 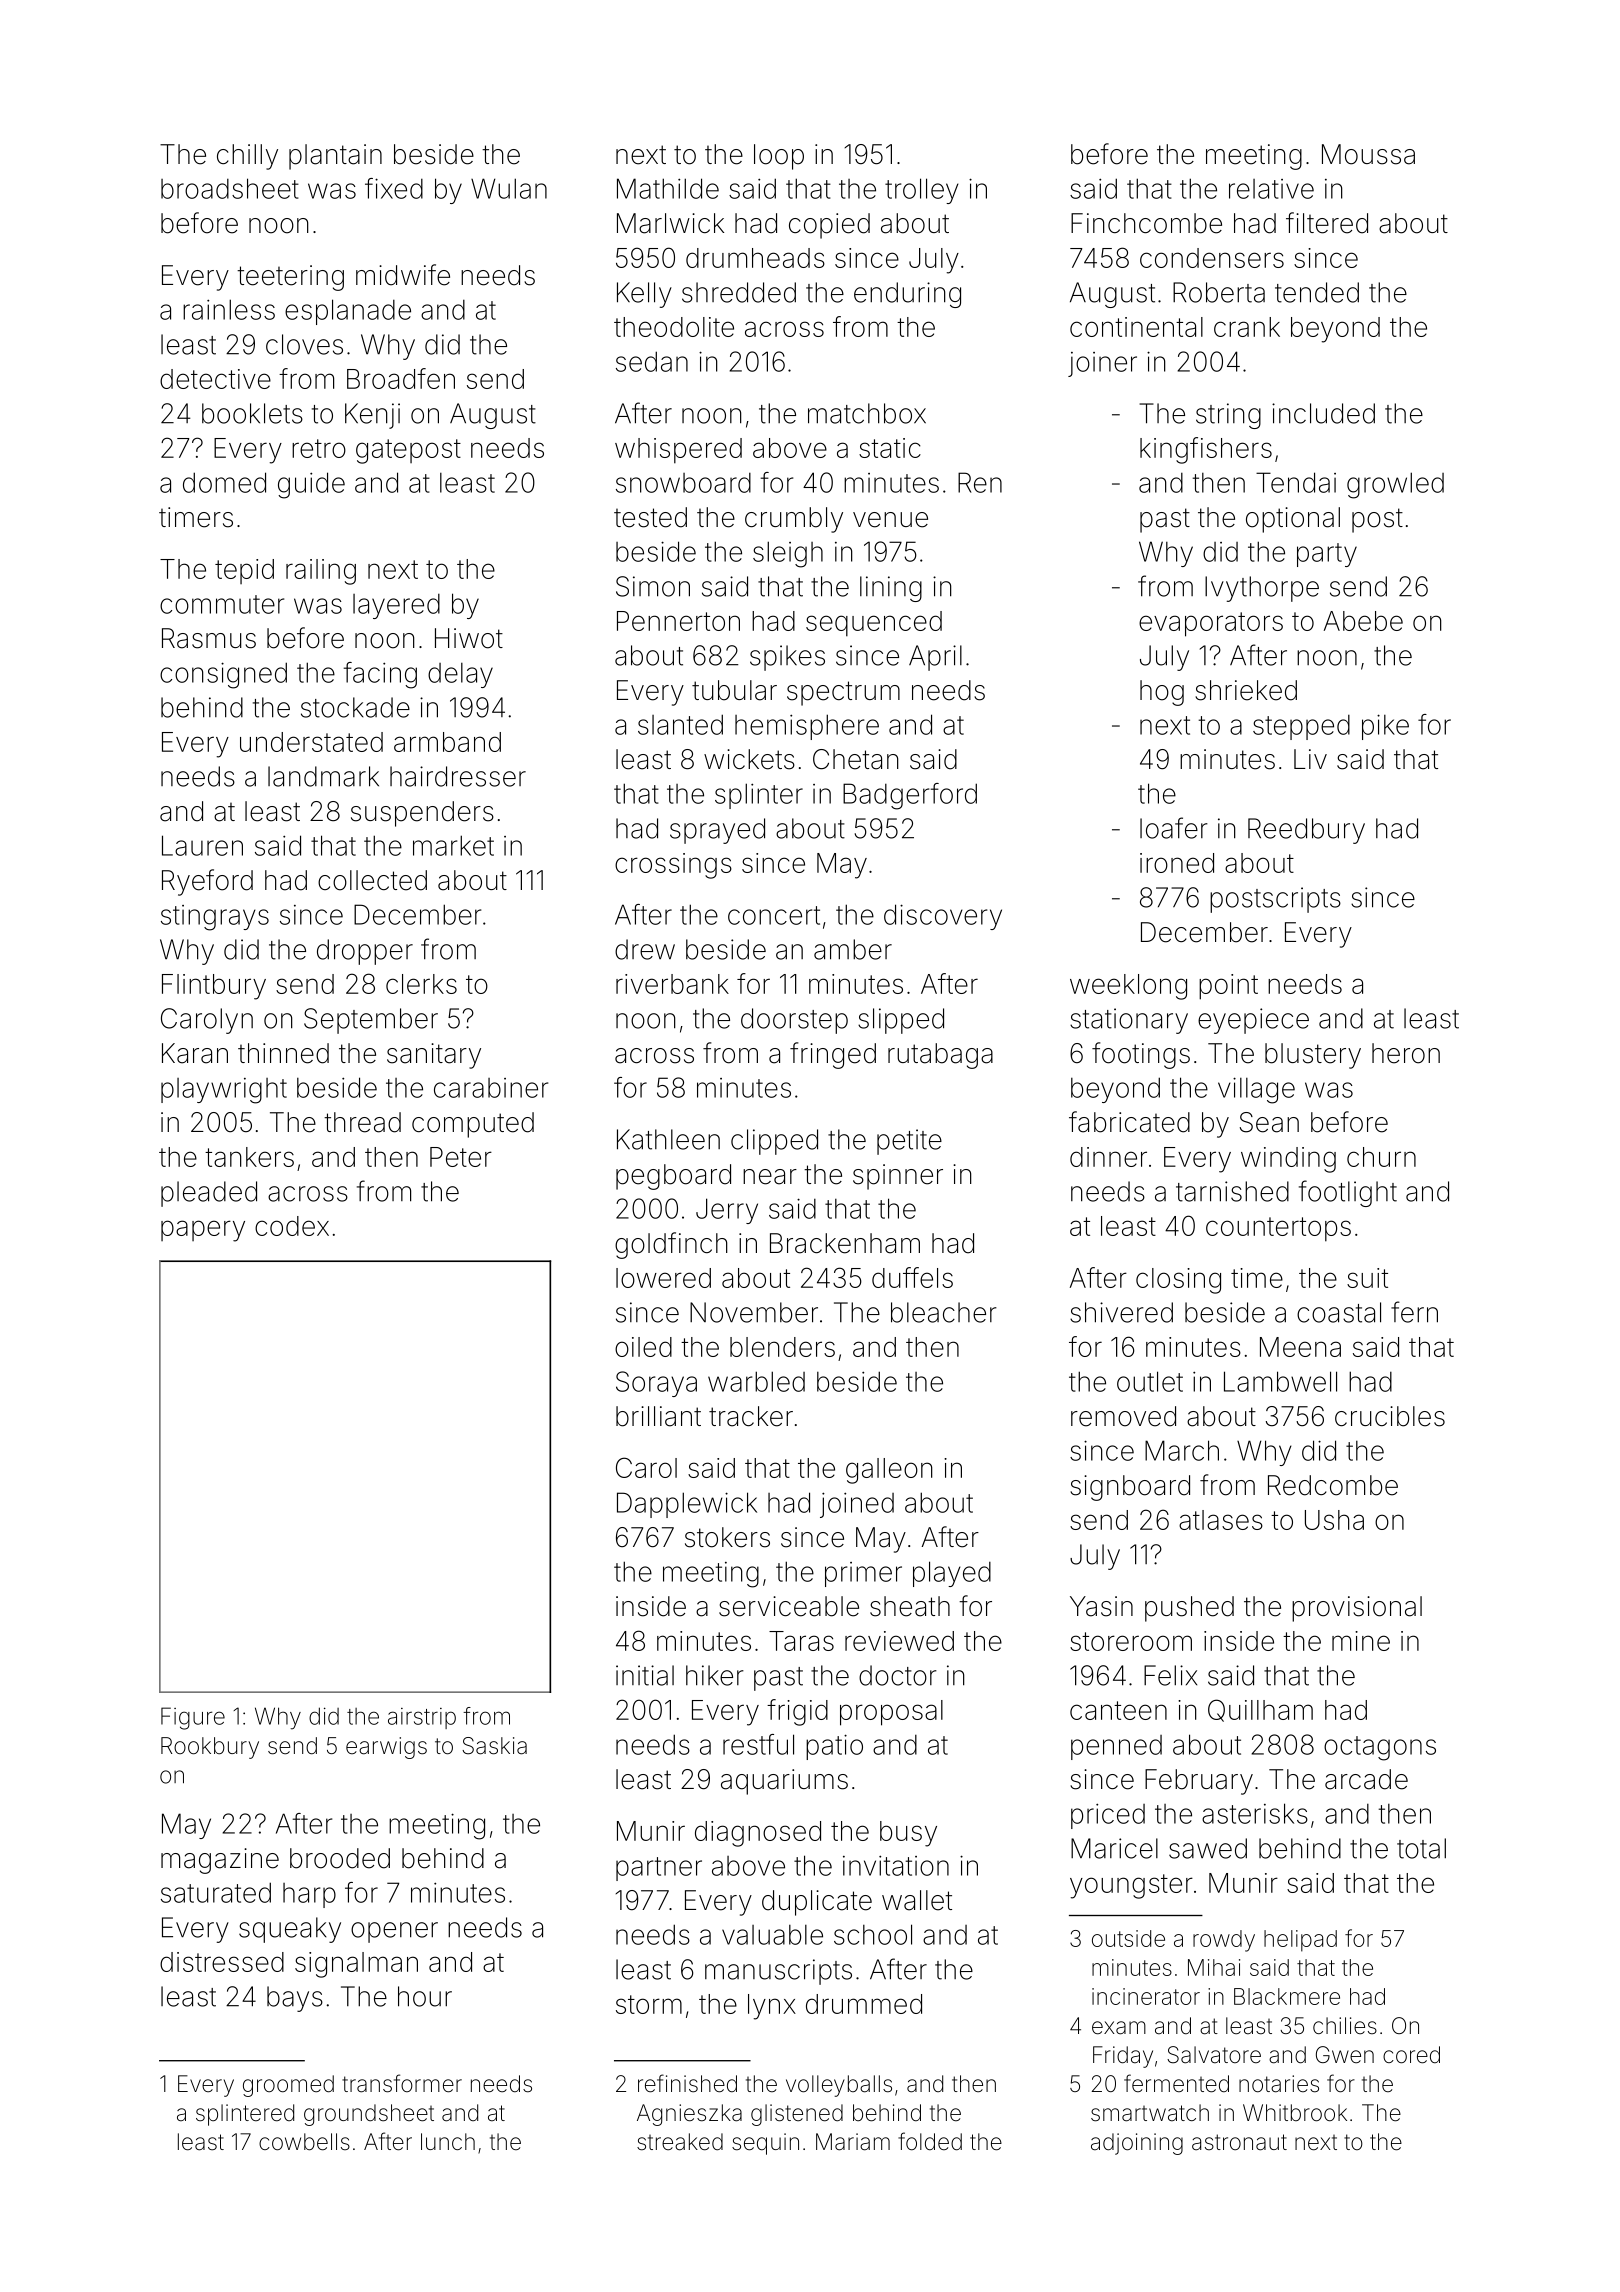 I want to click on loafer, so click(x=1174, y=828).
